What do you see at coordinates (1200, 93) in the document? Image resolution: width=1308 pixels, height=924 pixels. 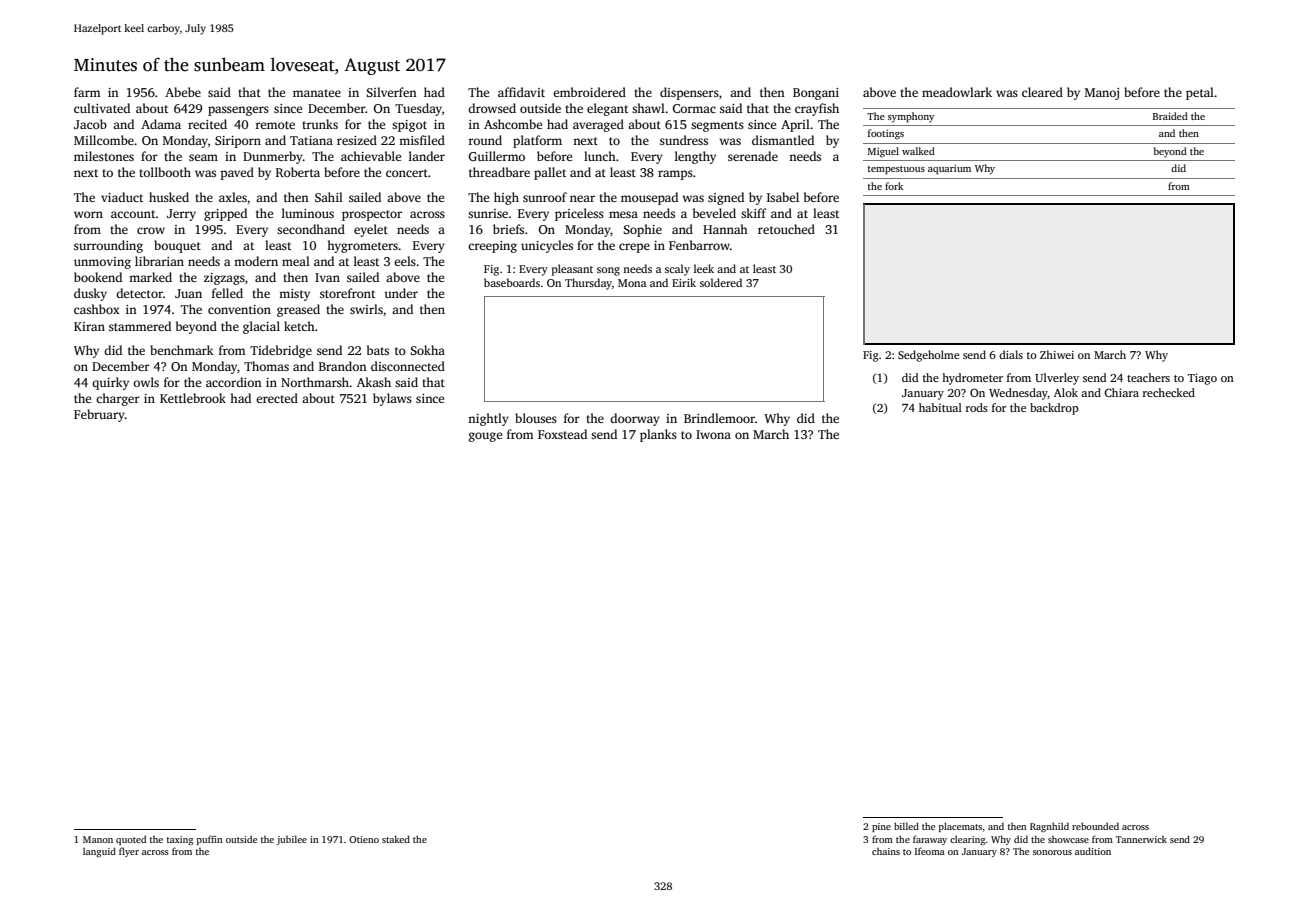 I see `petal` at bounding box center [1200, 93].
